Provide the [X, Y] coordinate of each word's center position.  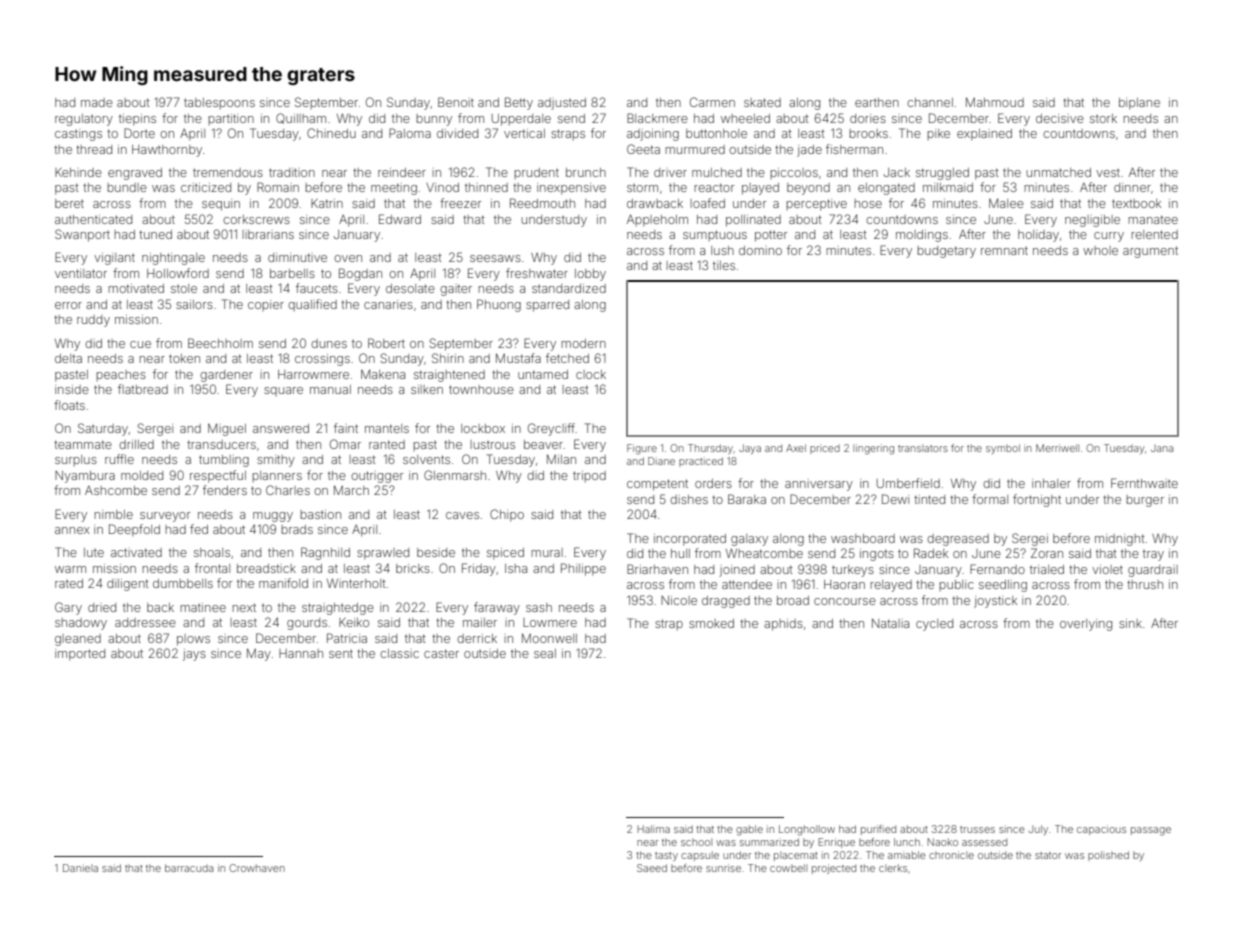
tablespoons [219, 103]
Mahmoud [995, 102]
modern [583, 343]
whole [1100, 250]
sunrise [723, 868]
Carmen [712, 102]
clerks [893, 868]
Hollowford [178, 273]
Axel [796, 448]
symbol [1003, 449]
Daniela [80, 868]
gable [749, 830]
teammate [83, 444]
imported [80, 655]
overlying [1086, 625]
